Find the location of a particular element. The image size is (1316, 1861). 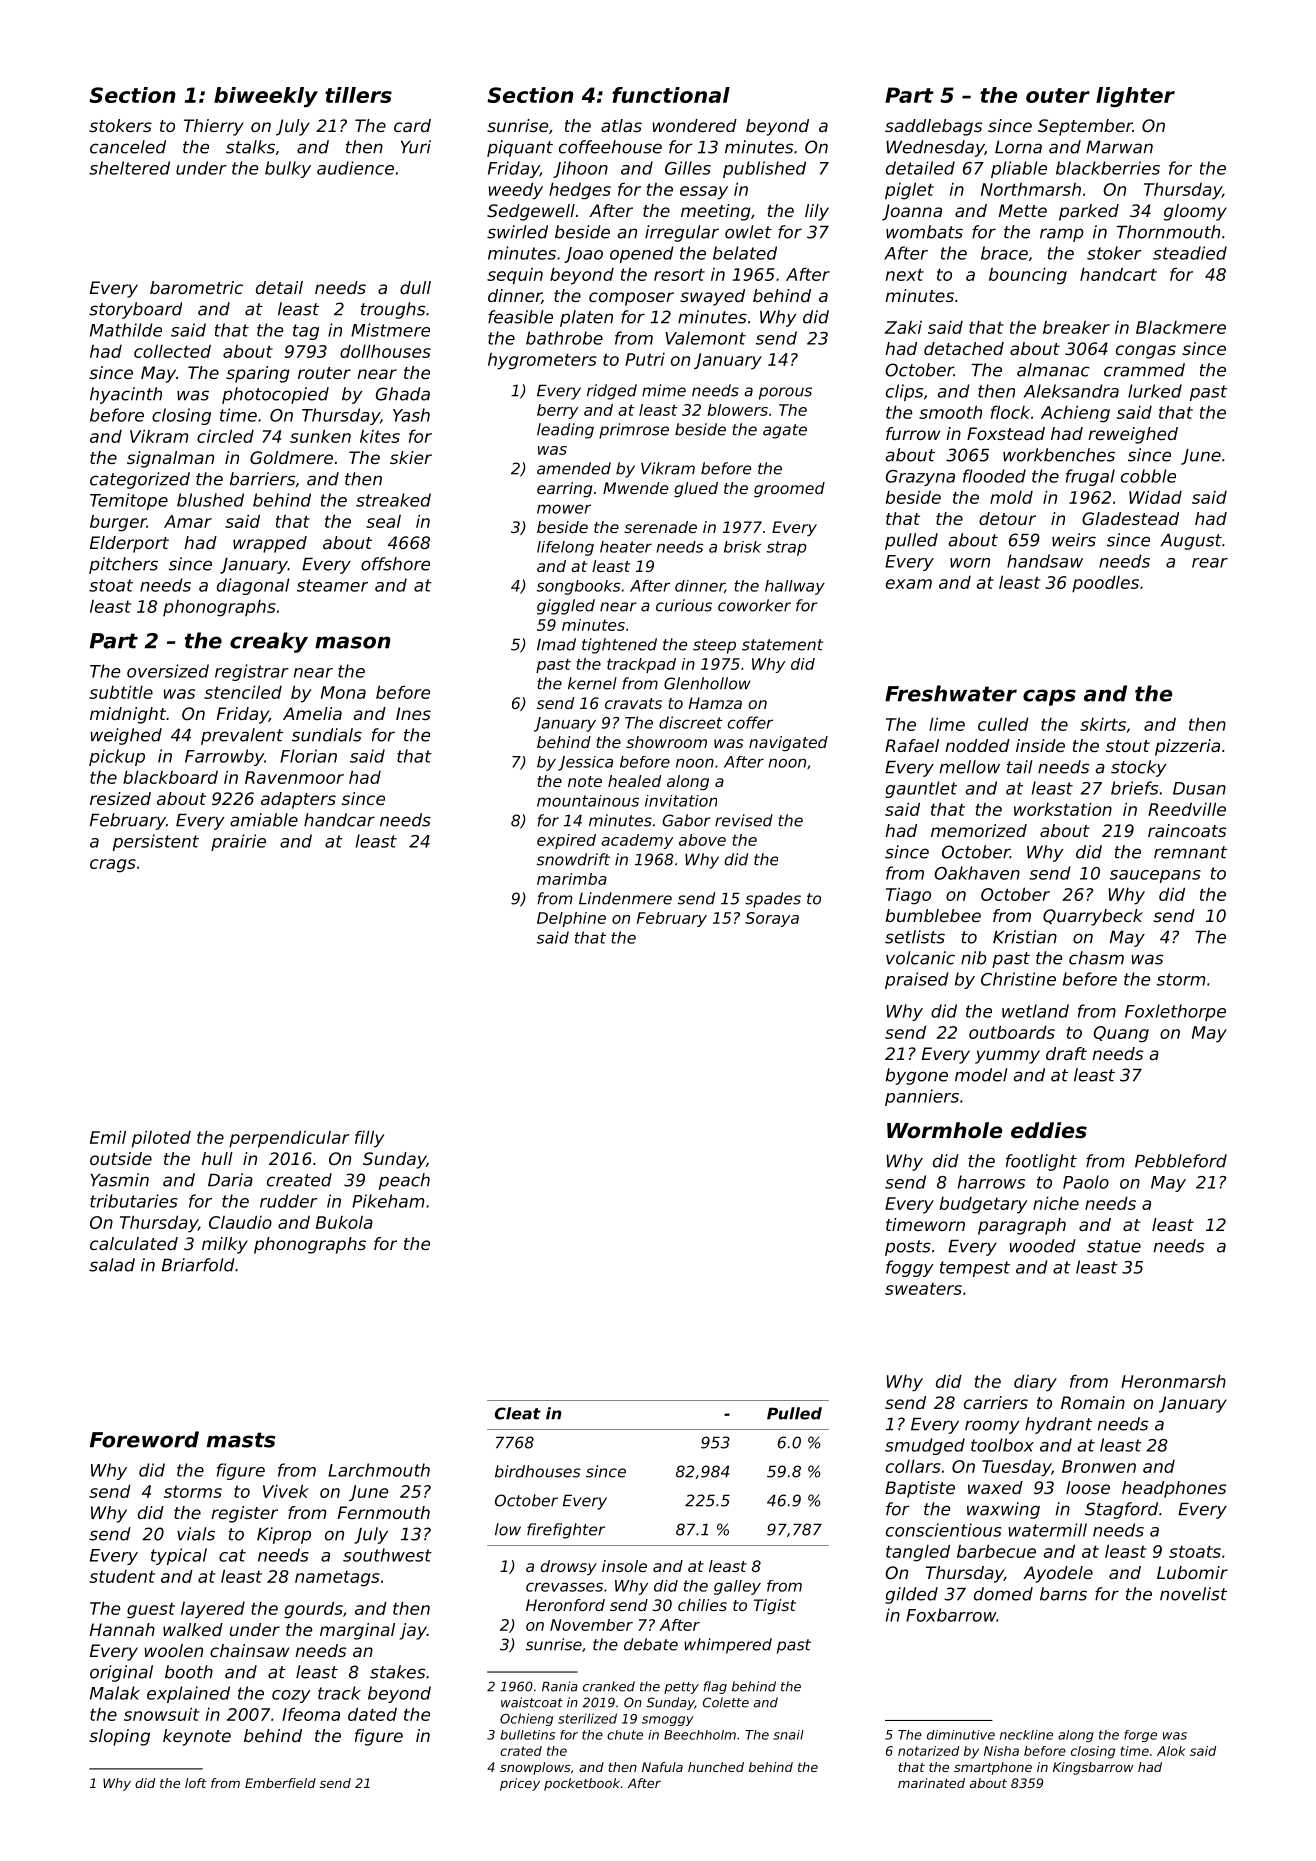

handsaw is located at coordinates (1045, 561).
